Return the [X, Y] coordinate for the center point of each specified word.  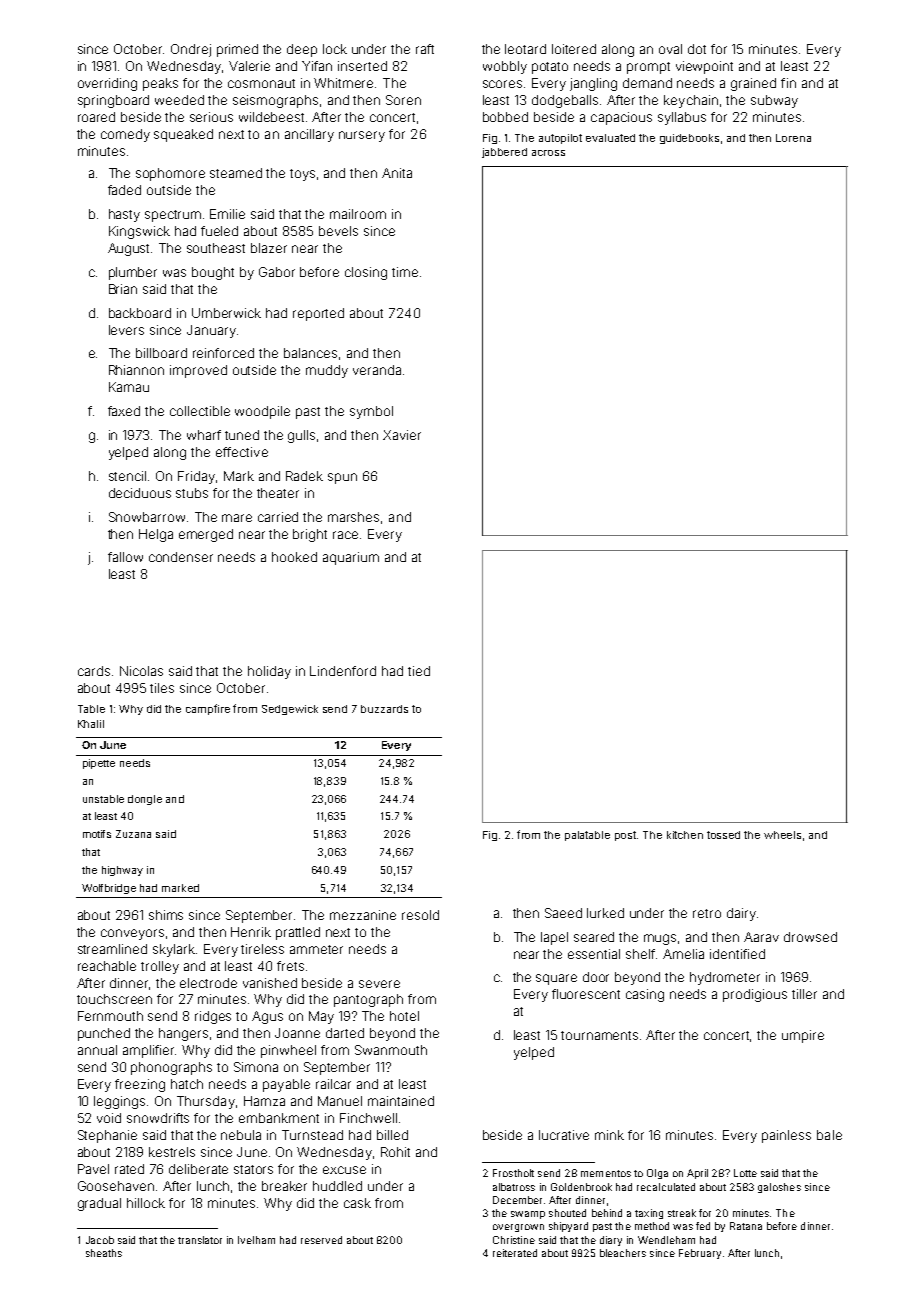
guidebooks [689, 139]
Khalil [91, 724]
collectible [200, 411]
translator [200, 1240]
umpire [803, 1036]
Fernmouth [110, 1016]
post [625, 836]
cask [357, 1203]
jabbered [504, 153]
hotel [404, 1016]
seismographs [275, 101]
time [405, 272]
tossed [723, 835]
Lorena [793, 138]
